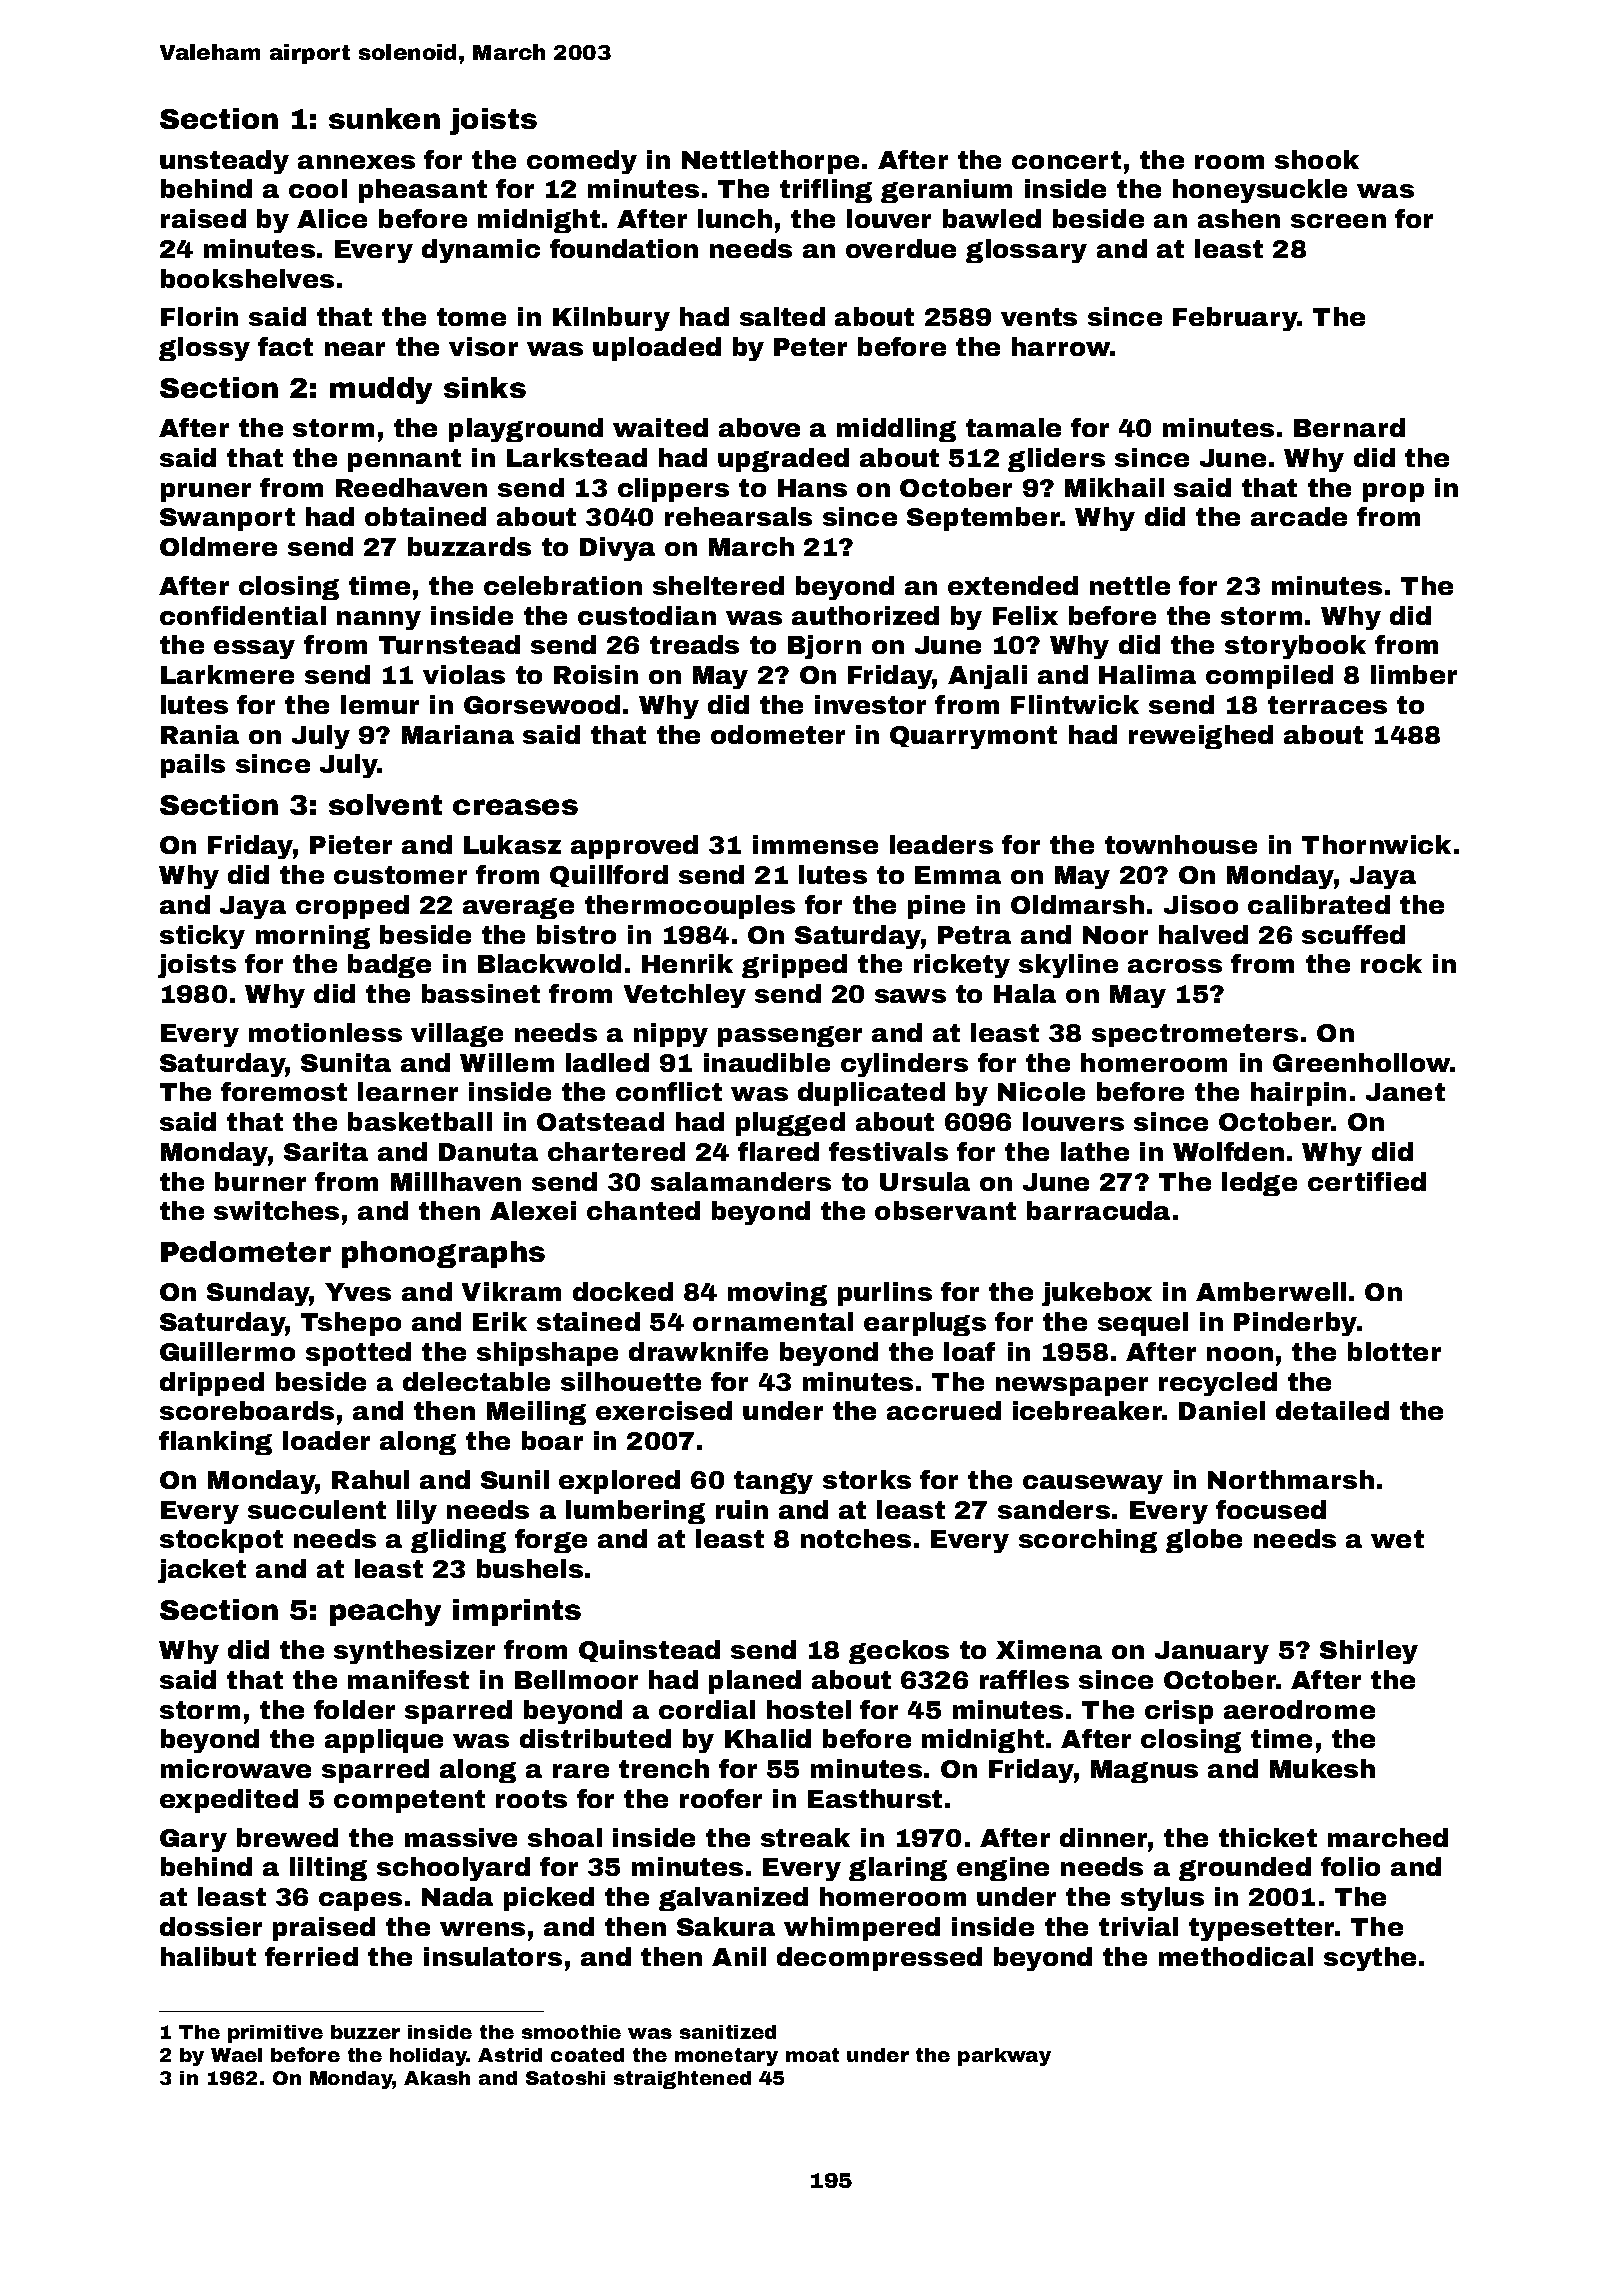 This screenshot has height=2292, width=1620. Describe the element at coordinates (1103, 1837) in the screenshot. I see `dinner` at that location.
